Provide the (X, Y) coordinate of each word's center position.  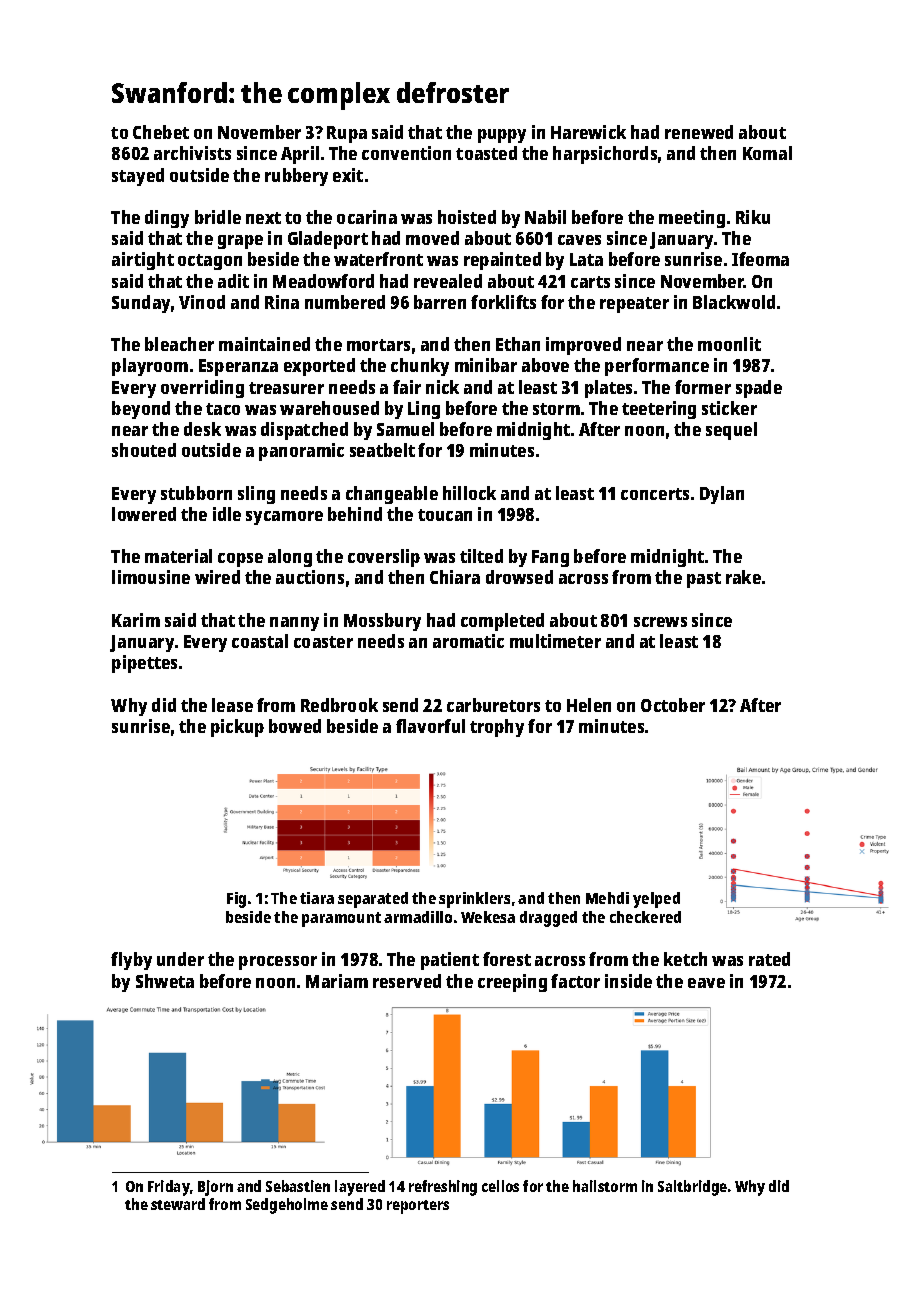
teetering (659, 410)
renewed (699, 132)
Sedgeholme (287, 1206)
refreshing (443, 1188)
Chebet (161, 132)
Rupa (347, 134)
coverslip (384, 558)
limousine (151, 577)
